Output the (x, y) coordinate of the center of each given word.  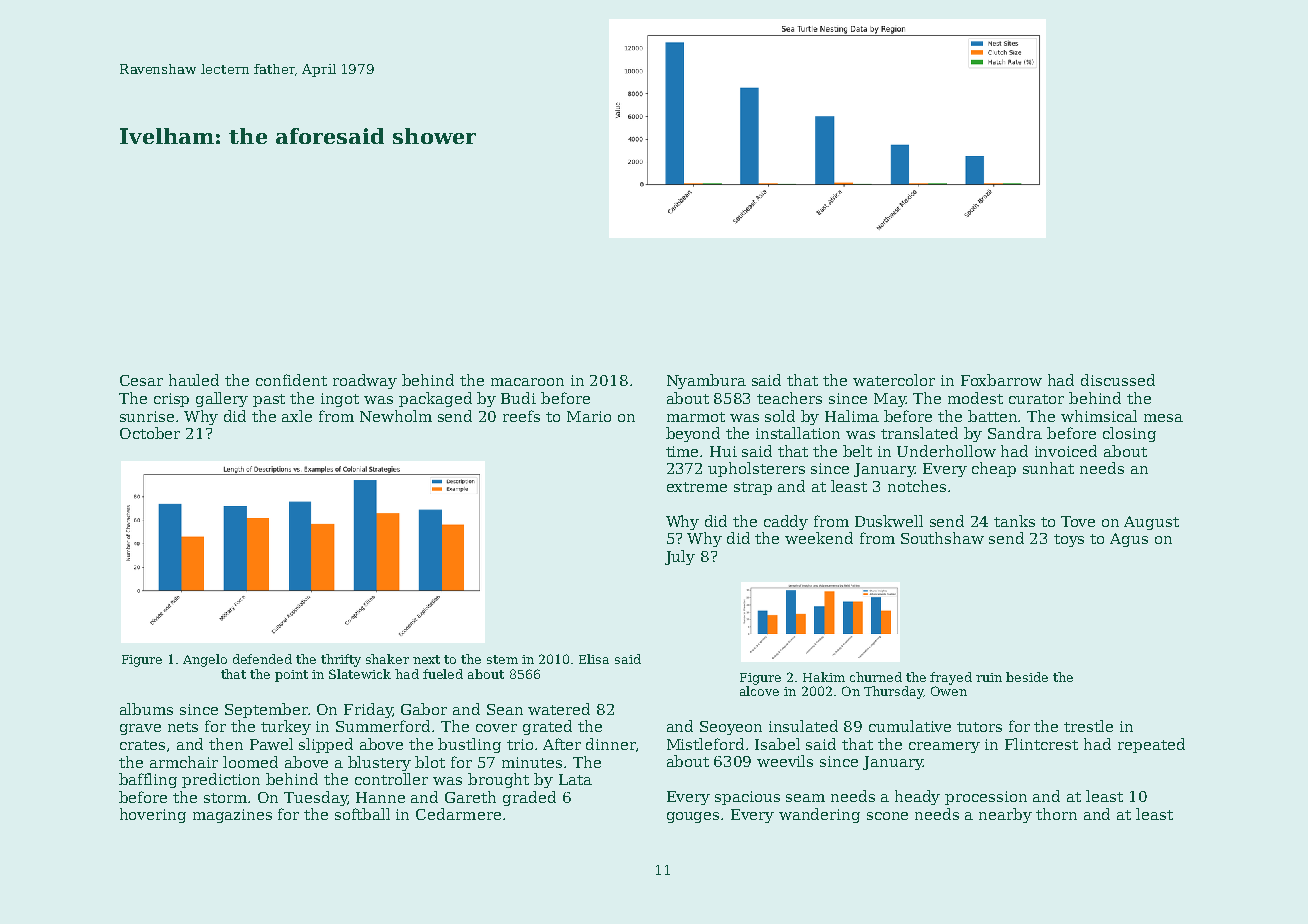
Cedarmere (458, 814)
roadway (365, 381)
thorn (1056, 814)
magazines (232, 816)
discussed (1118, 380)
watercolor (894, 380)
